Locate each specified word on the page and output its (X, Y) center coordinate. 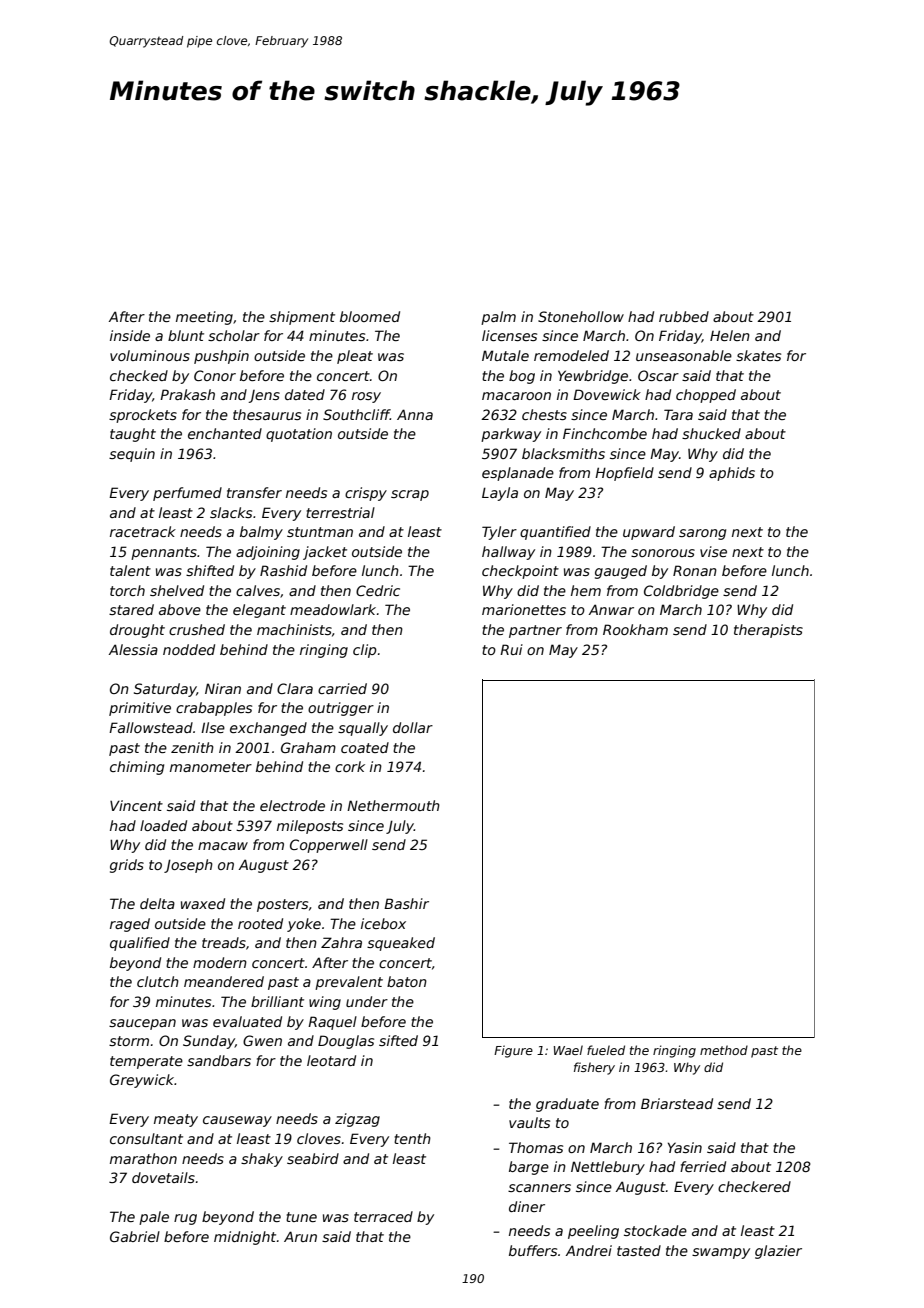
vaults (529, 1122)
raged (130, 925)
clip (365, 651)
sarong (702, 534)
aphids (732, 474)
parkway (511, 435)
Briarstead (677, 1103)
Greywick (142, 1081)
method (724, 1050)
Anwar (611, 609)
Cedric (378, 590)
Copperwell (329, 846)
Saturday (165, 690)
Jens (264, 396)
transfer (254, 492)
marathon (143, 1158)
